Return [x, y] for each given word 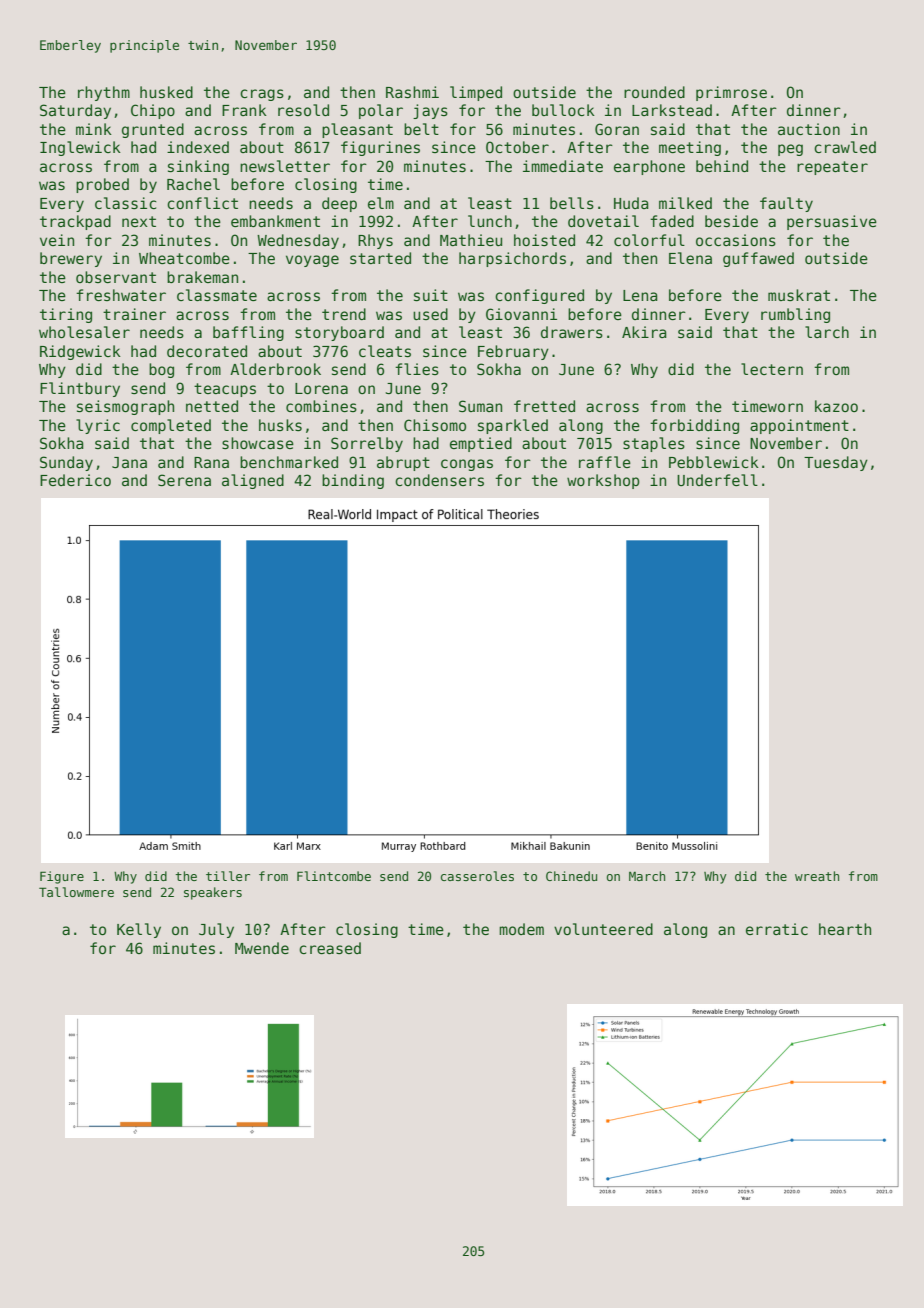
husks [280, 425]
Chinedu [571, 876]
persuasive [832, 222]
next [139, 221]
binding [353, 481]
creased [330, 948]
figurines [380, 148]
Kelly [139, 930]
